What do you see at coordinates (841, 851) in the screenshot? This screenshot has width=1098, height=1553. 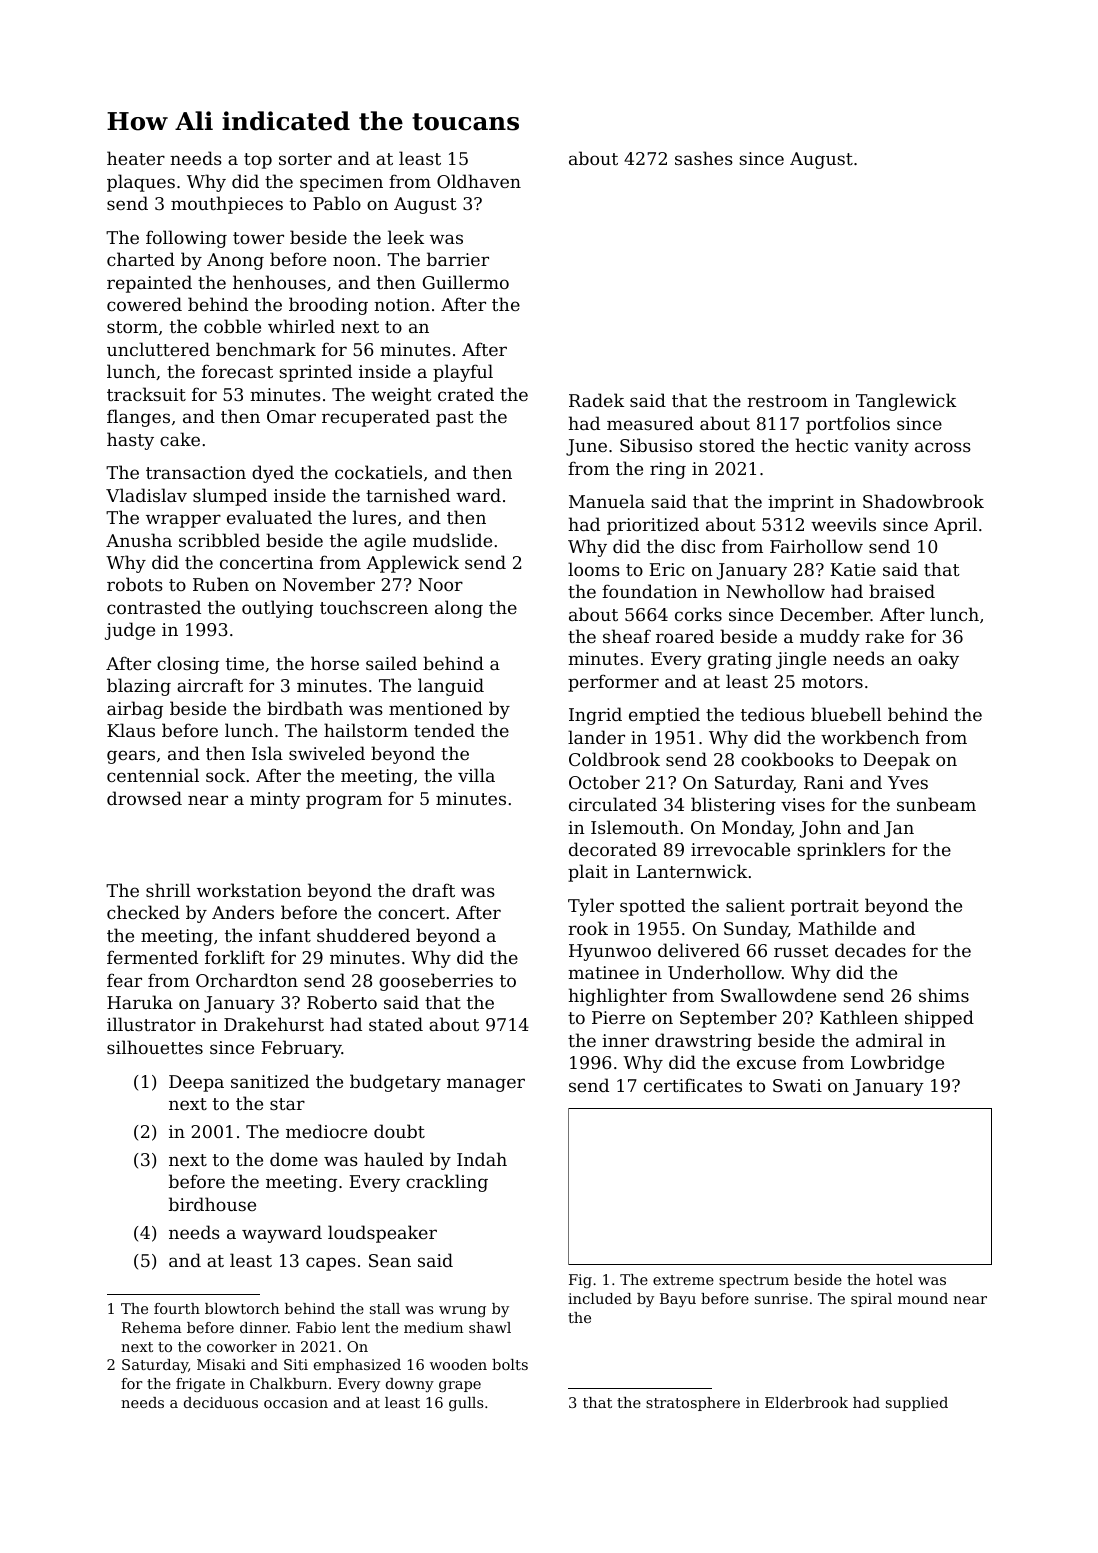 I see `sprinklers` at bounding box center [841, 851].
